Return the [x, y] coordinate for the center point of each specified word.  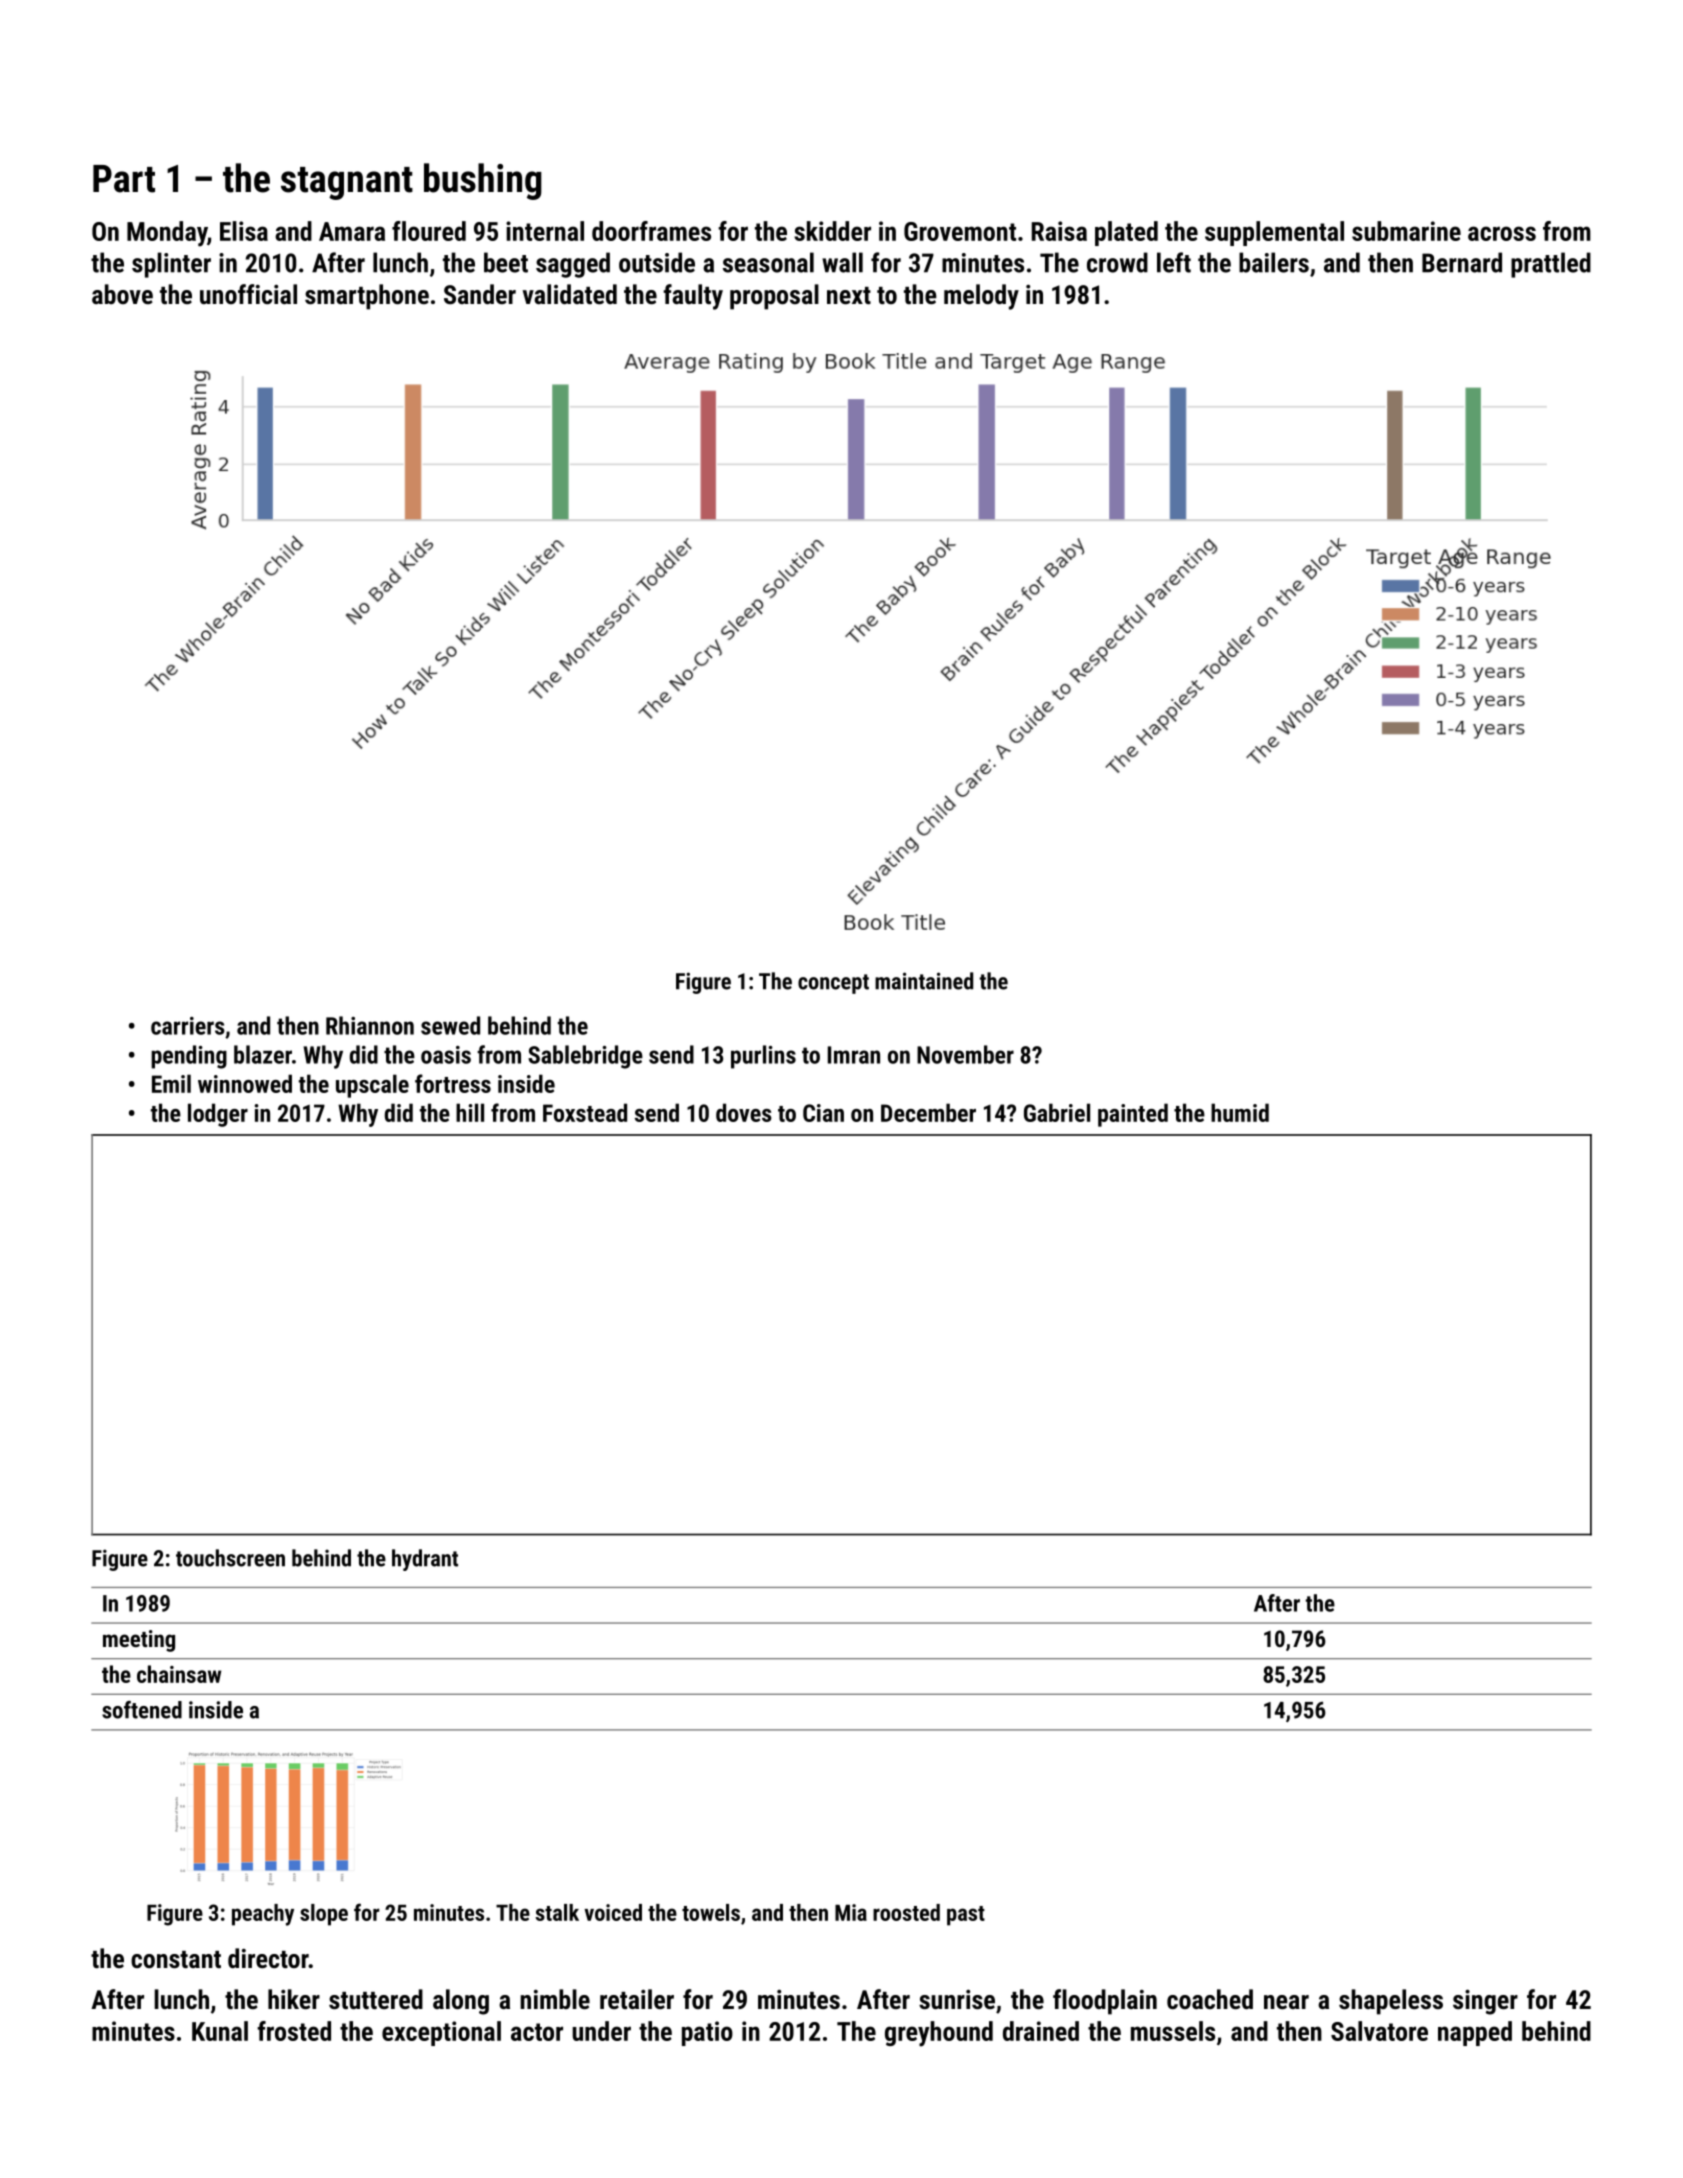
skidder [832, 231]
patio [707, 2033]
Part [124, 179]
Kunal [220, 2031]
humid [1240, 1112]
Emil [171, 1083]
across [1502, 233]
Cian [823, 1113]
